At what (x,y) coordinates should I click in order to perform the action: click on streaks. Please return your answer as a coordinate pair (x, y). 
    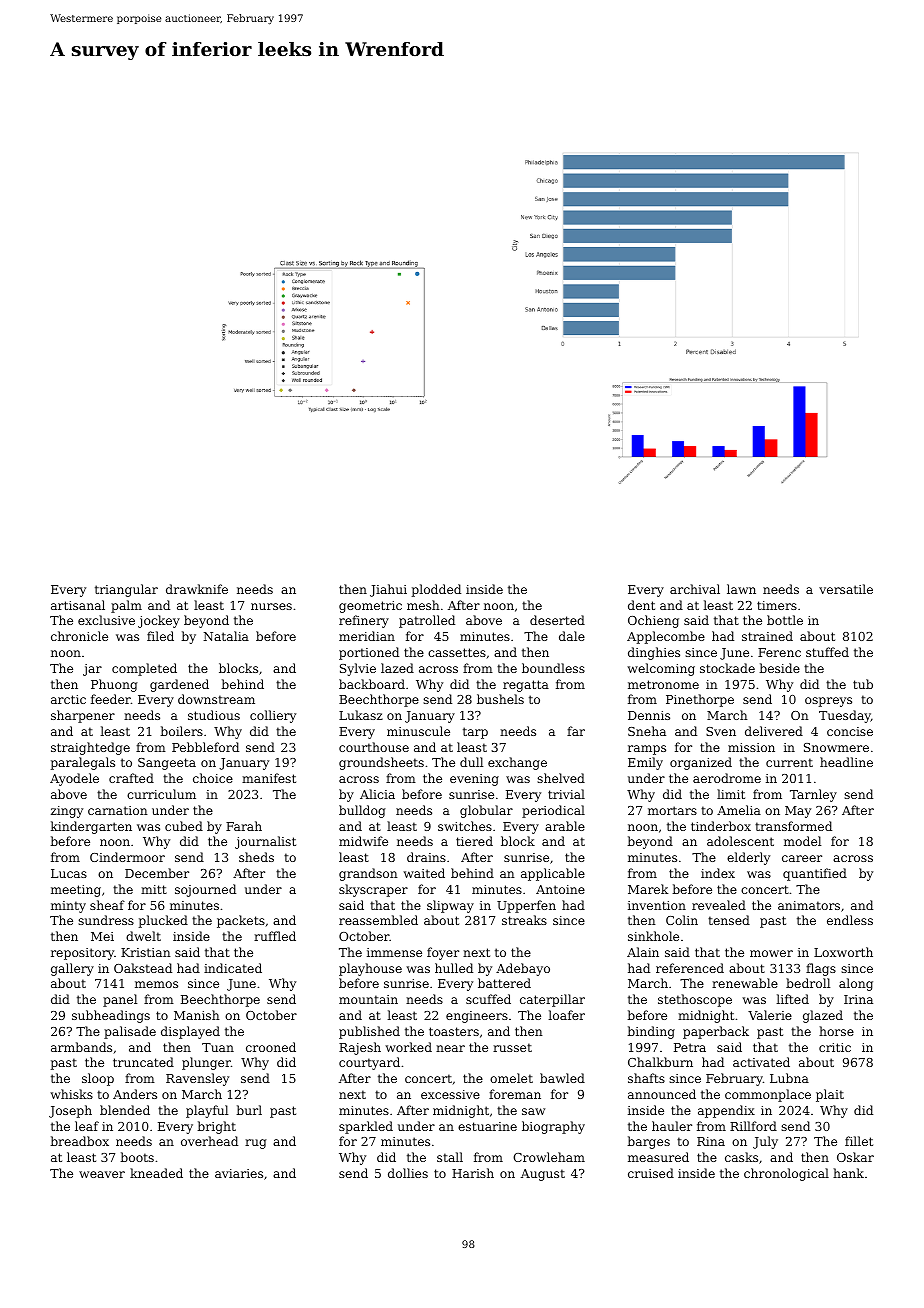
    Looking at the image, I should click on (524, 920).
